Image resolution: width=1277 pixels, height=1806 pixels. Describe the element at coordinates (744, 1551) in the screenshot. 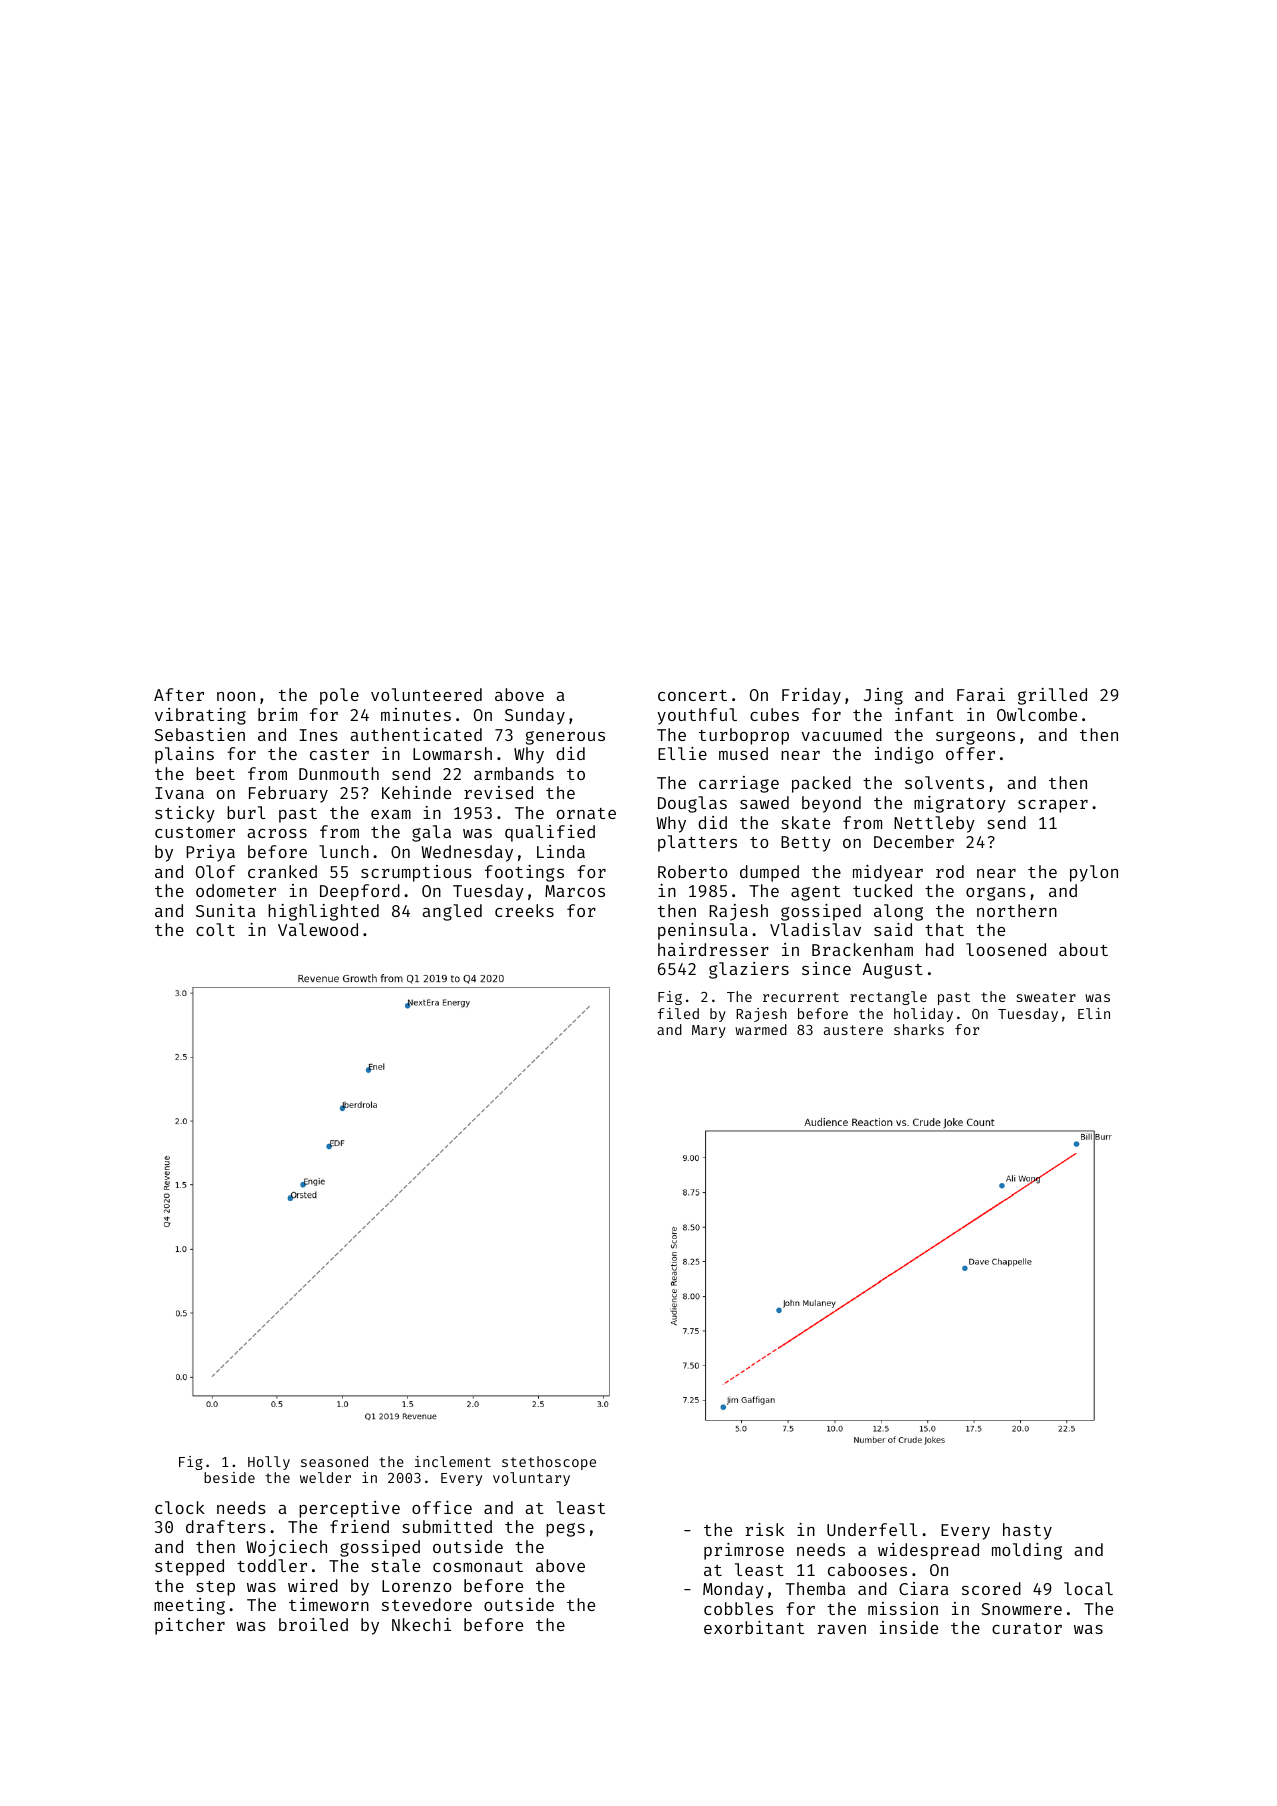

I see `primrose` at that location.
